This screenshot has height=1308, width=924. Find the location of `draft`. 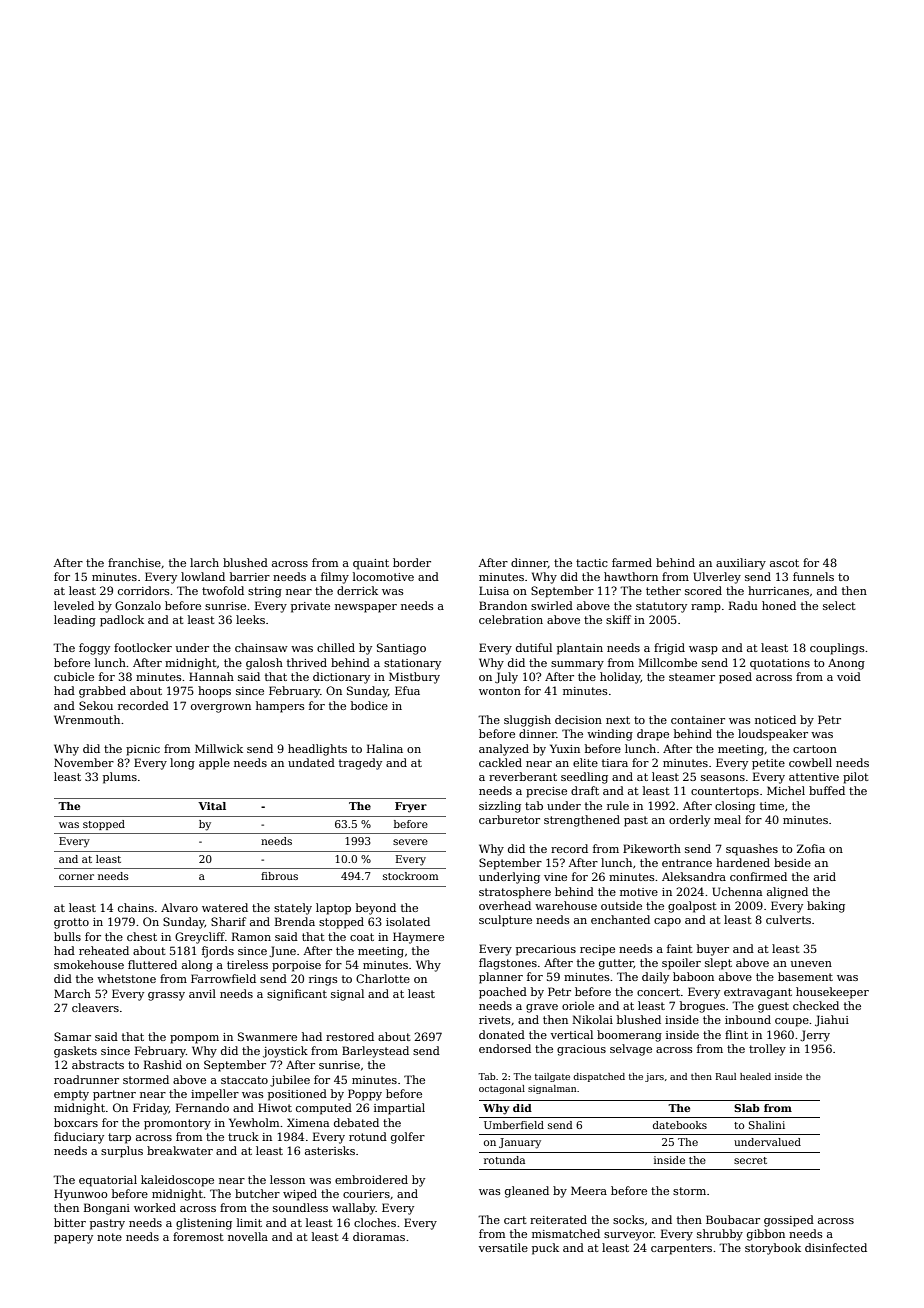

draft is located at coordinates (585, 790).
